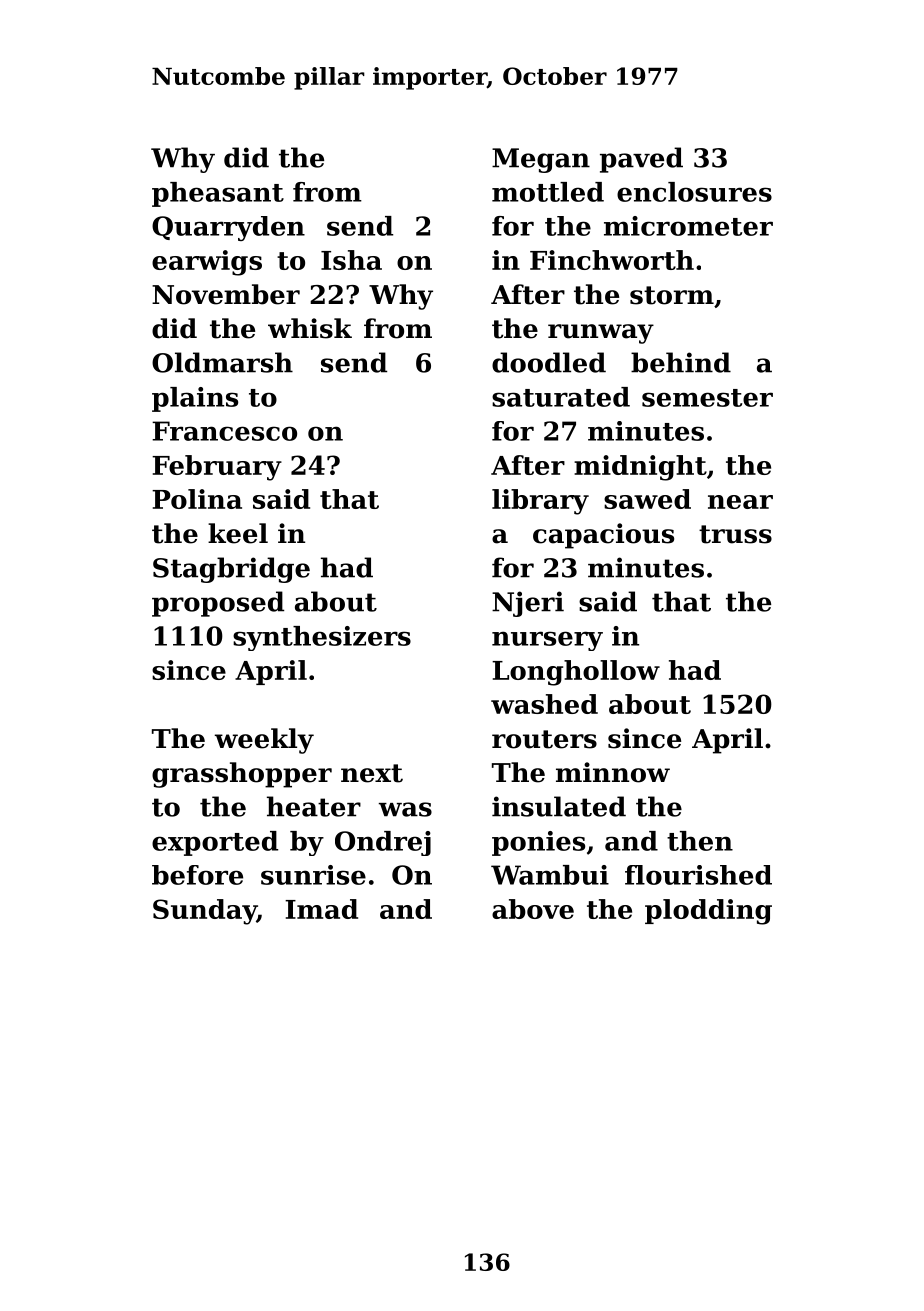  Describe the element at coordinates (238, 533) in the screenshot. I see `keel` at that location.
